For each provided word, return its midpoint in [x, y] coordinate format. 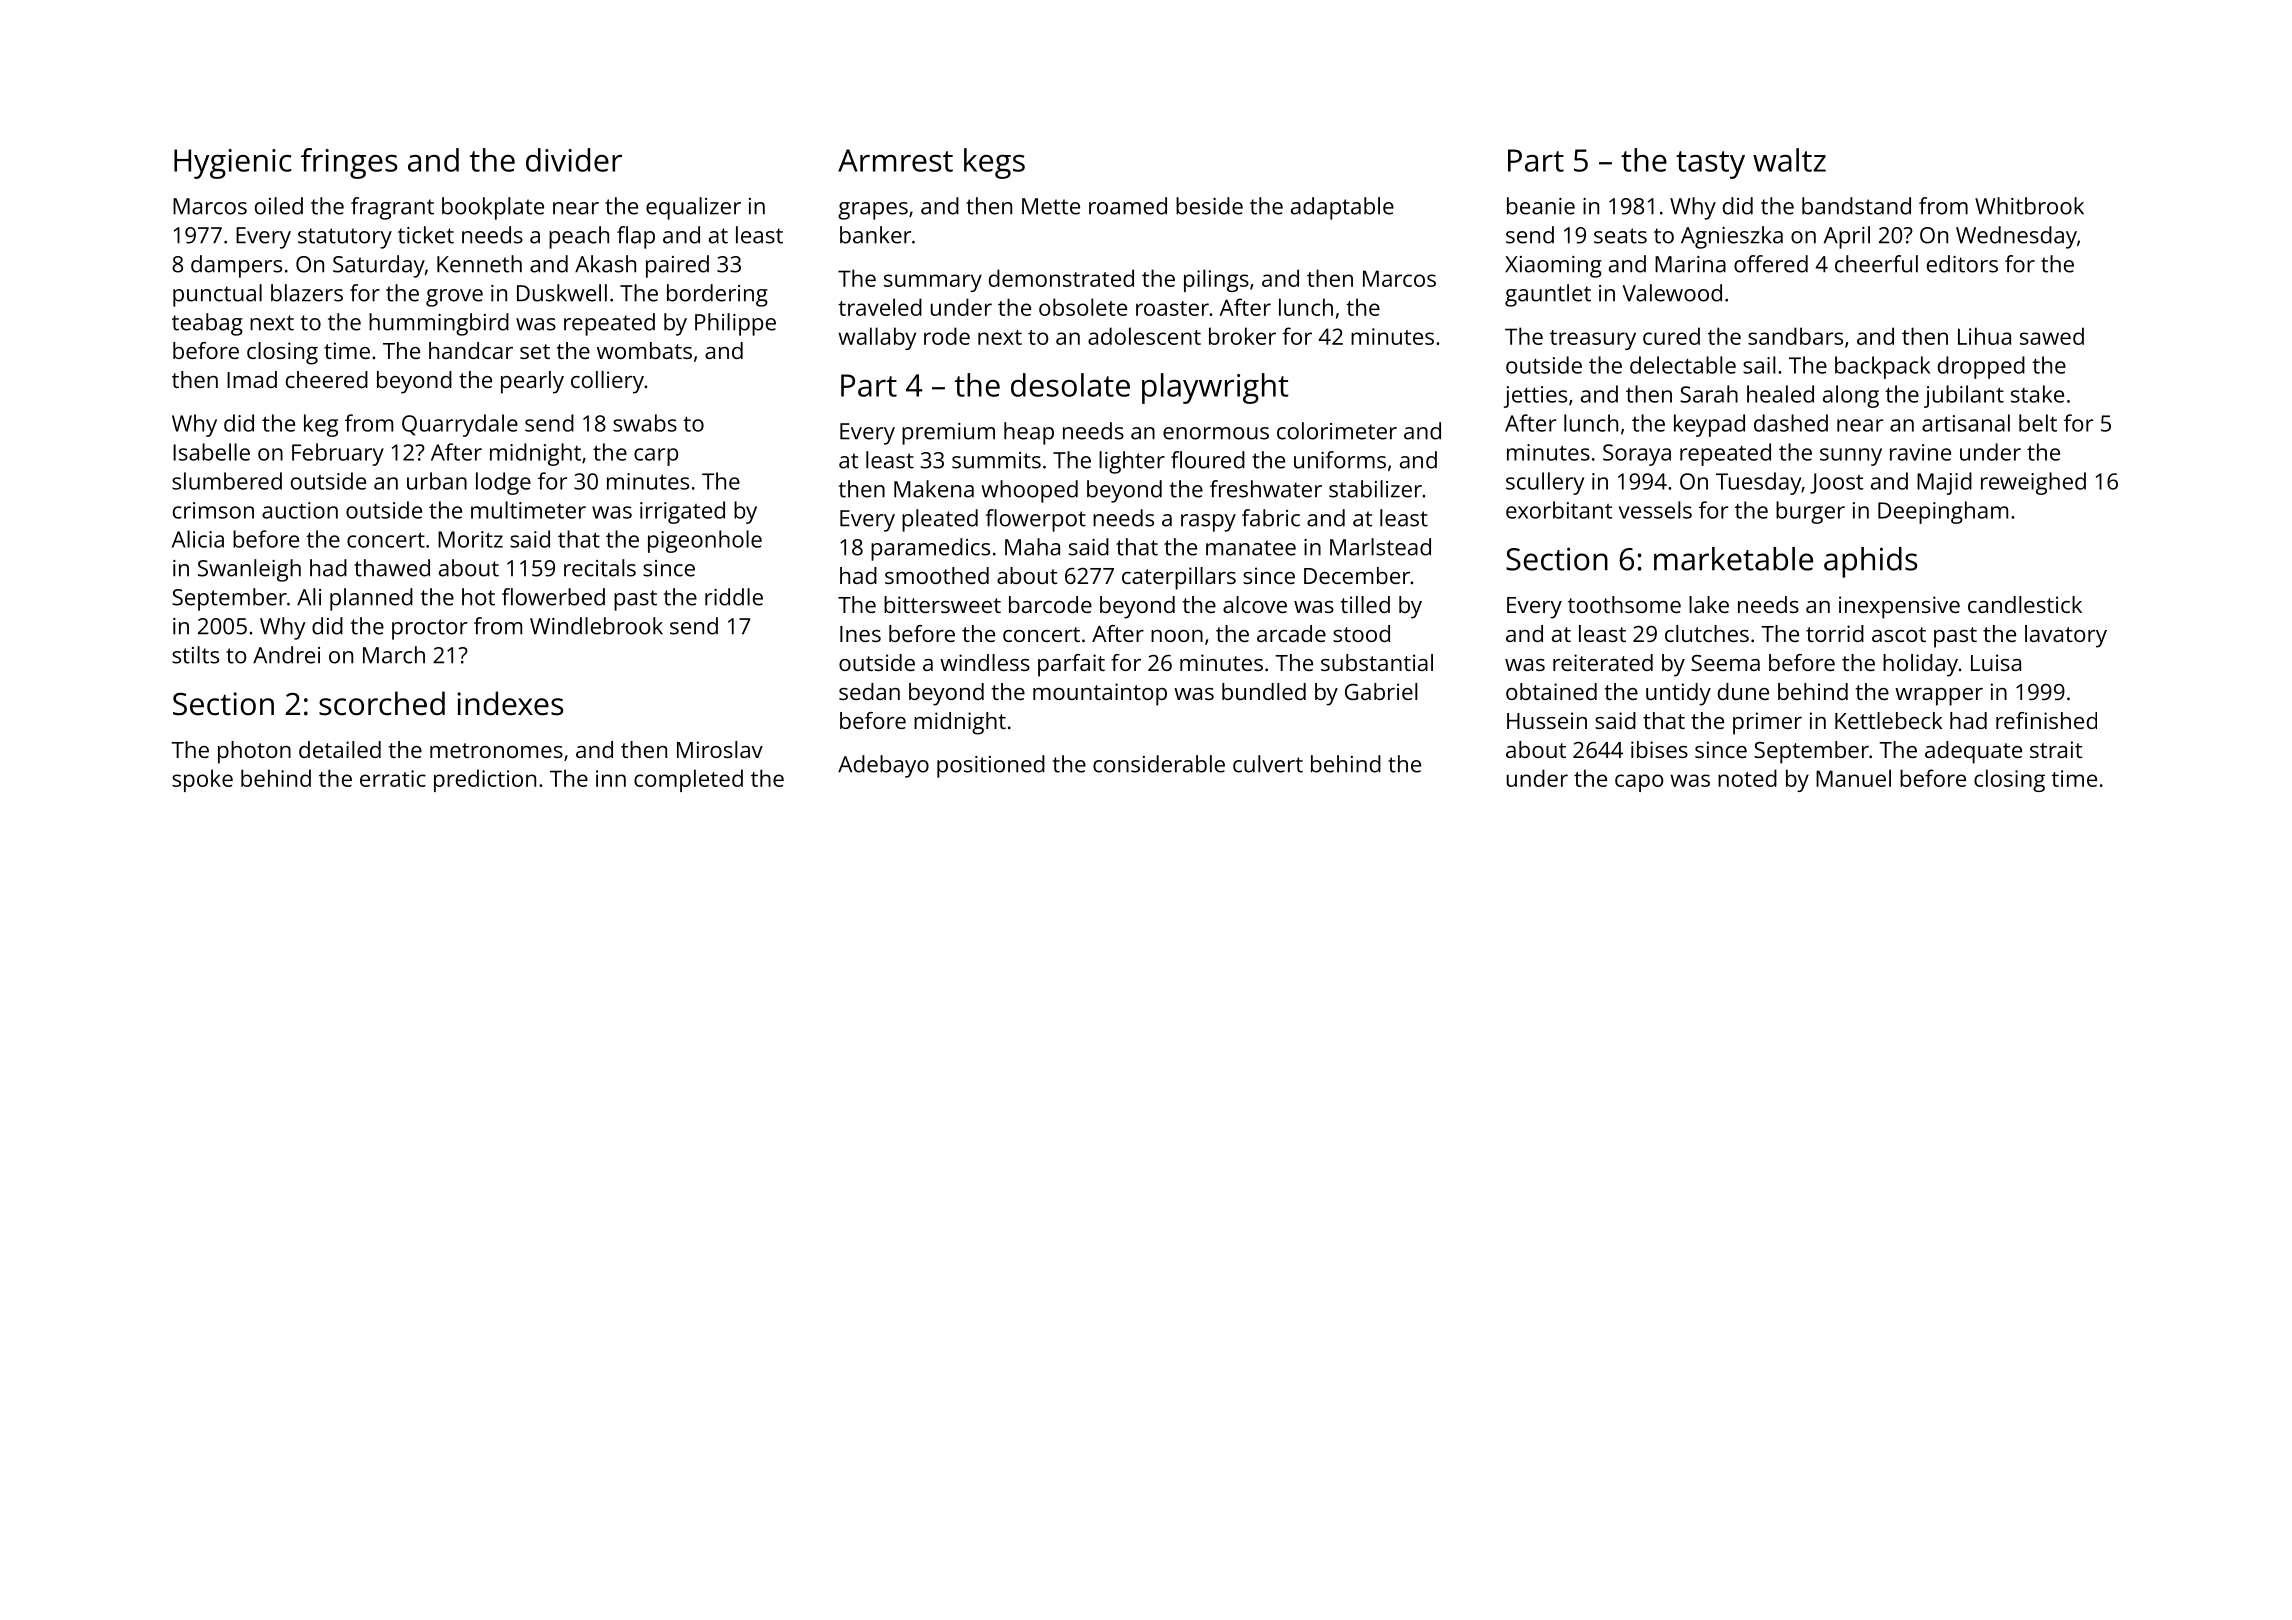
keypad [1709, 425]
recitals [600, 568]
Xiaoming [1553, 267]
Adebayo [883, 766]
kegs [994, 163]
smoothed [937, 575]
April [1847, 237]
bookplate [493, 208]
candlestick [2025, 604]
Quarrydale [460, 425]
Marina [1690, 264]
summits [996, 460]
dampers [236, 266]
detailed [340, 749]
